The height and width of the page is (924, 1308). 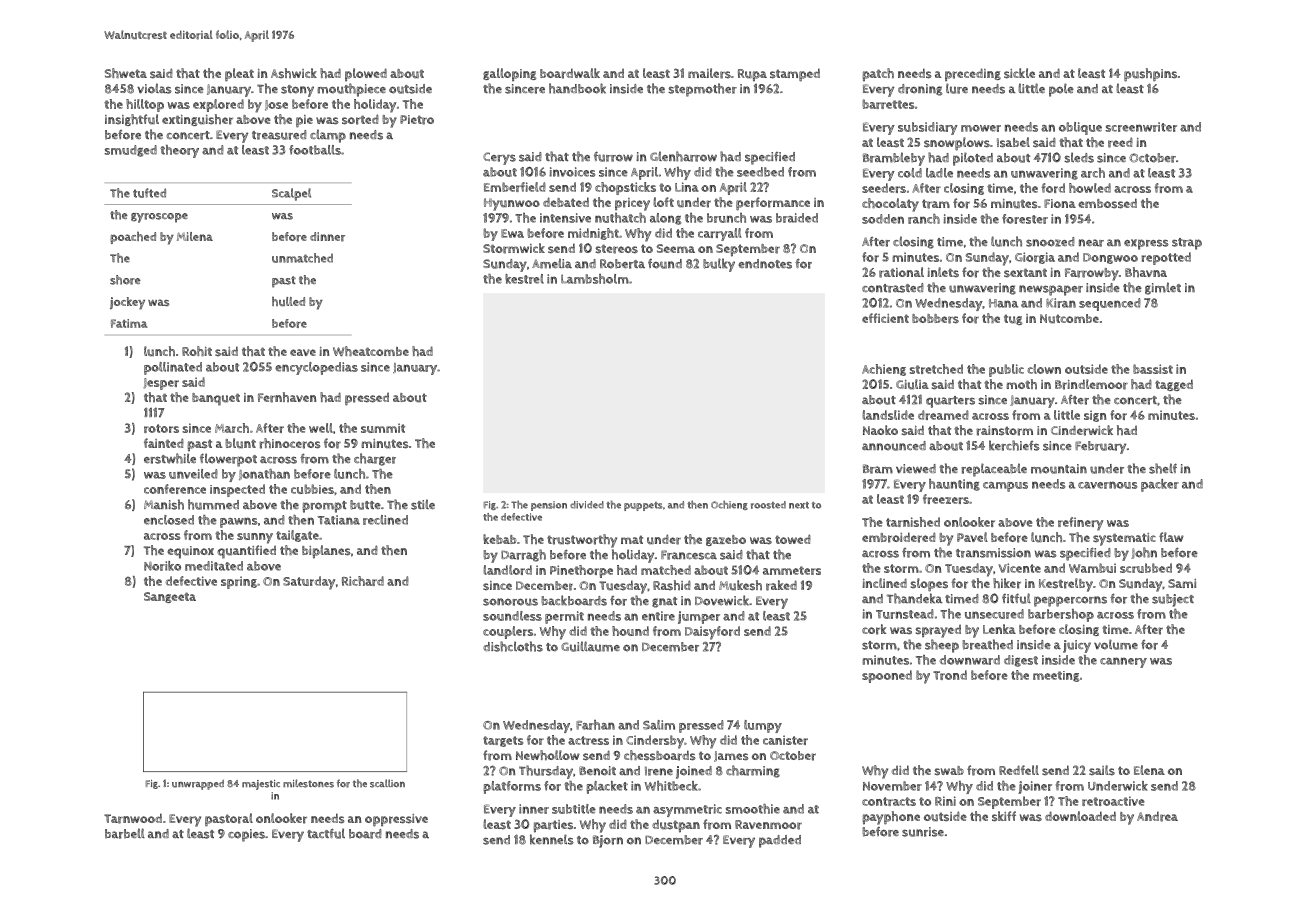 What do you see at coordinates (326, 833) in the page?
I see `tactful` at bounding box center [326, 833].
